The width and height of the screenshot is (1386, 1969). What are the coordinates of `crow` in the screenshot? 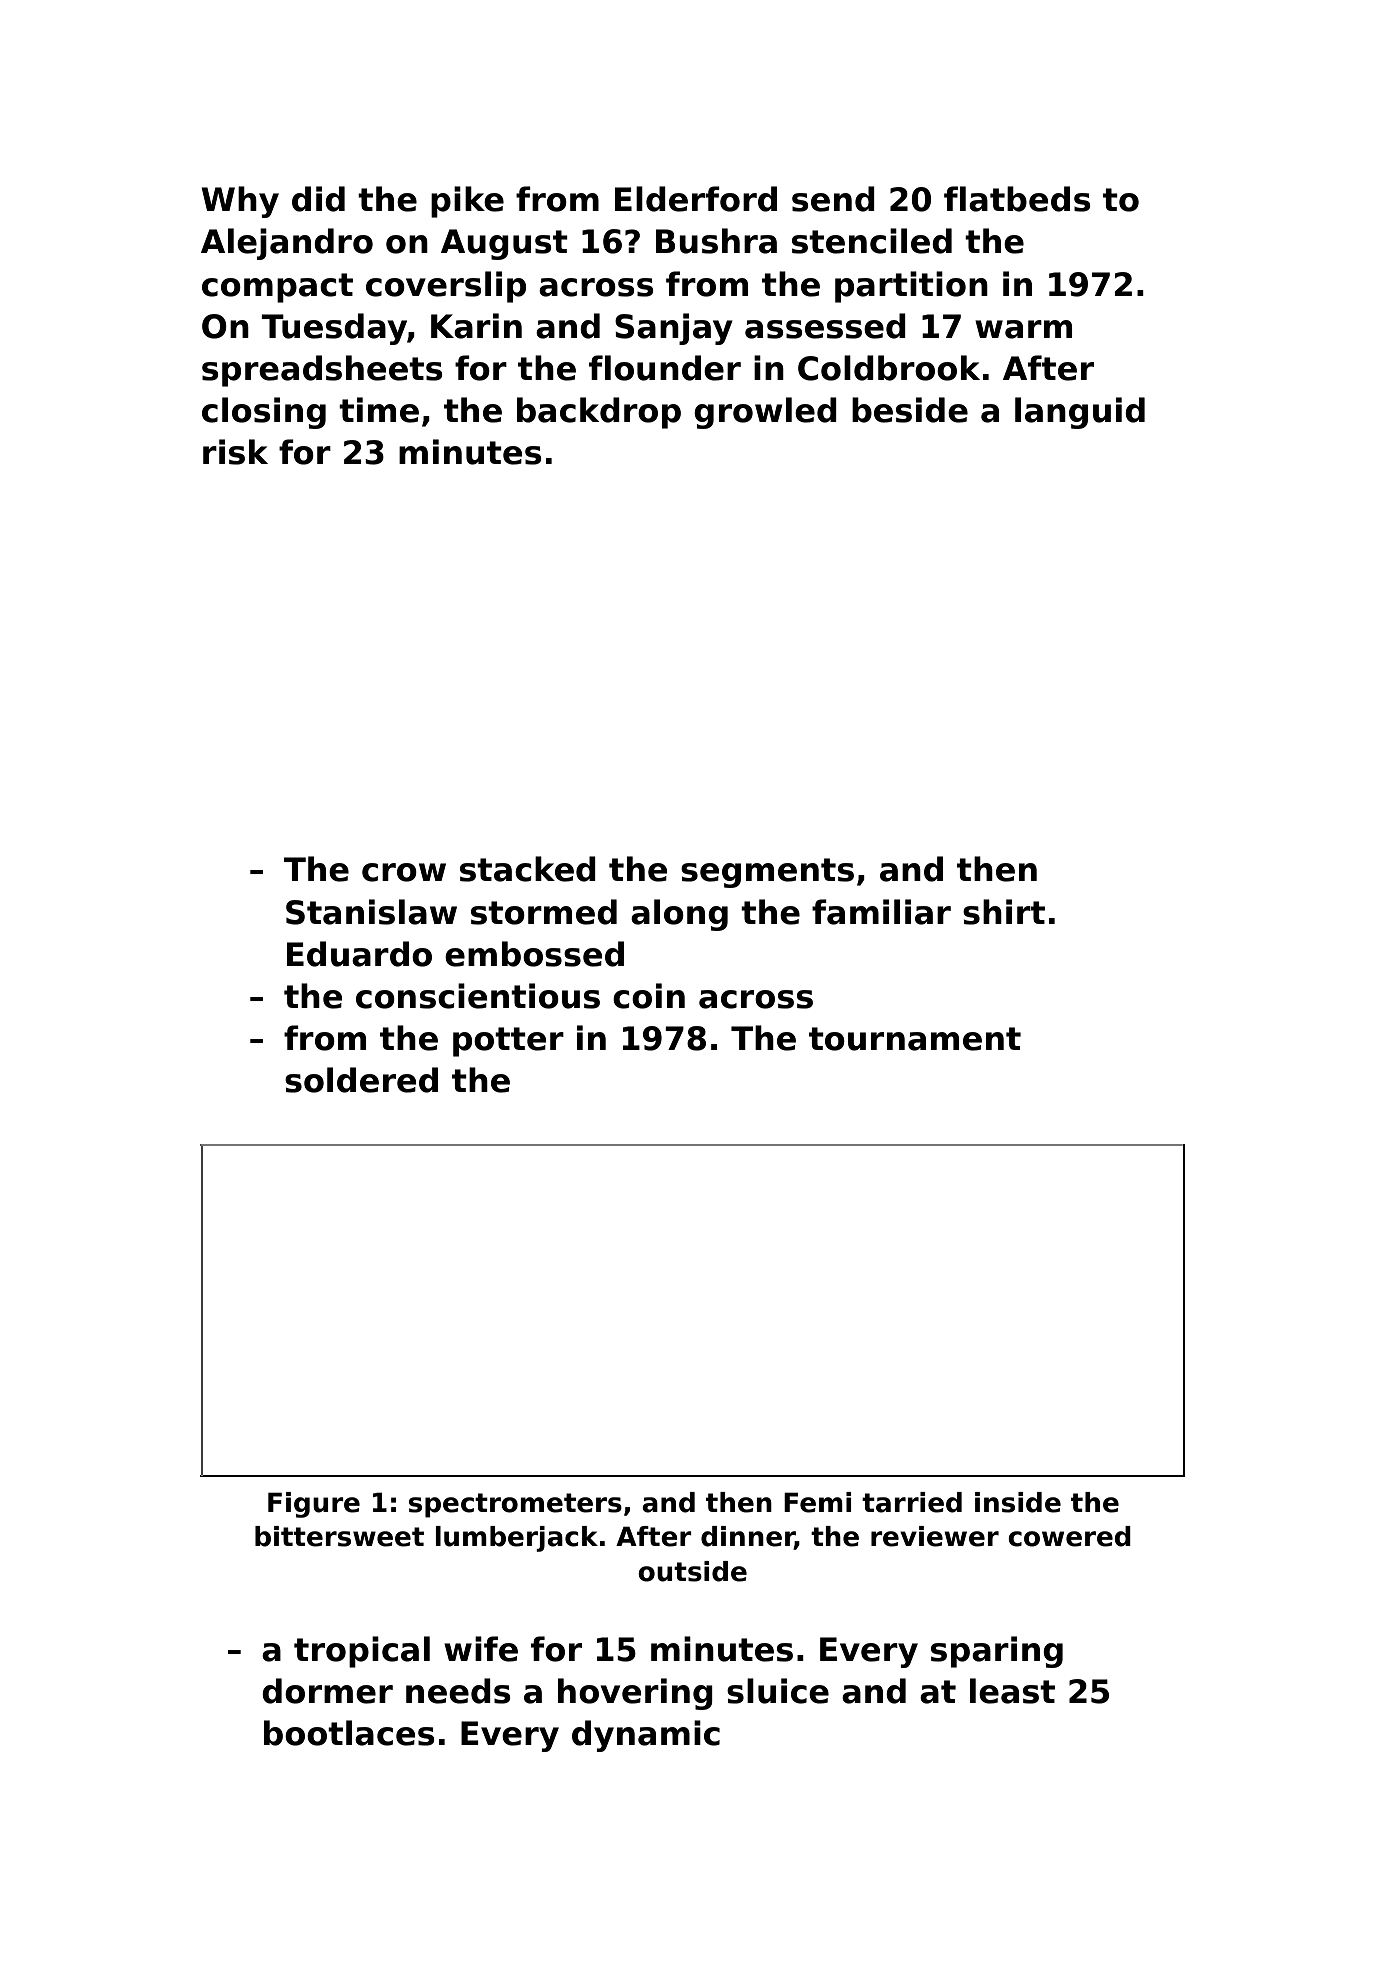 It's located at (404, 872).
